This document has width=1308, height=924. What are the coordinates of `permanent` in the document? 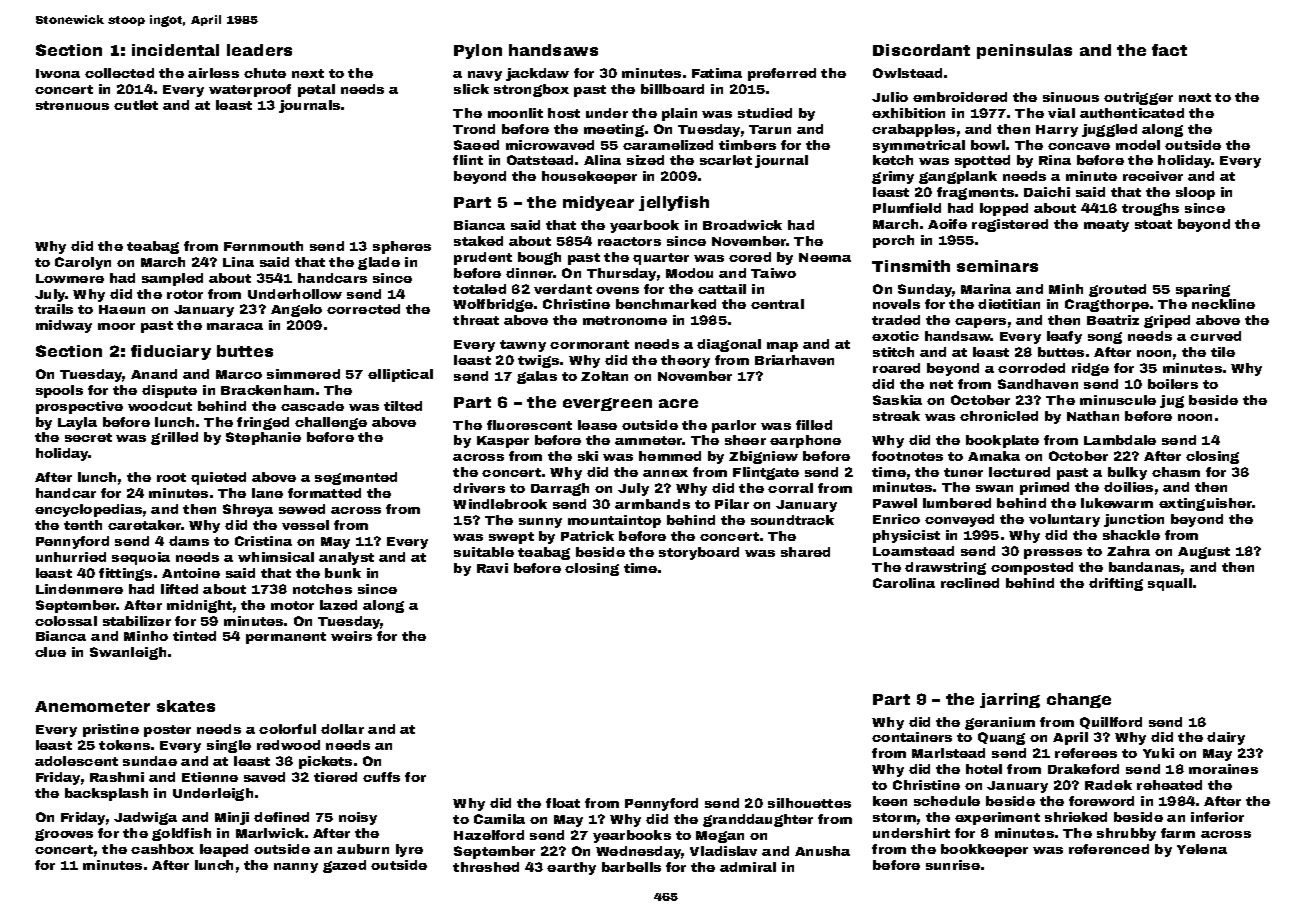 It's located at (286, 638).
